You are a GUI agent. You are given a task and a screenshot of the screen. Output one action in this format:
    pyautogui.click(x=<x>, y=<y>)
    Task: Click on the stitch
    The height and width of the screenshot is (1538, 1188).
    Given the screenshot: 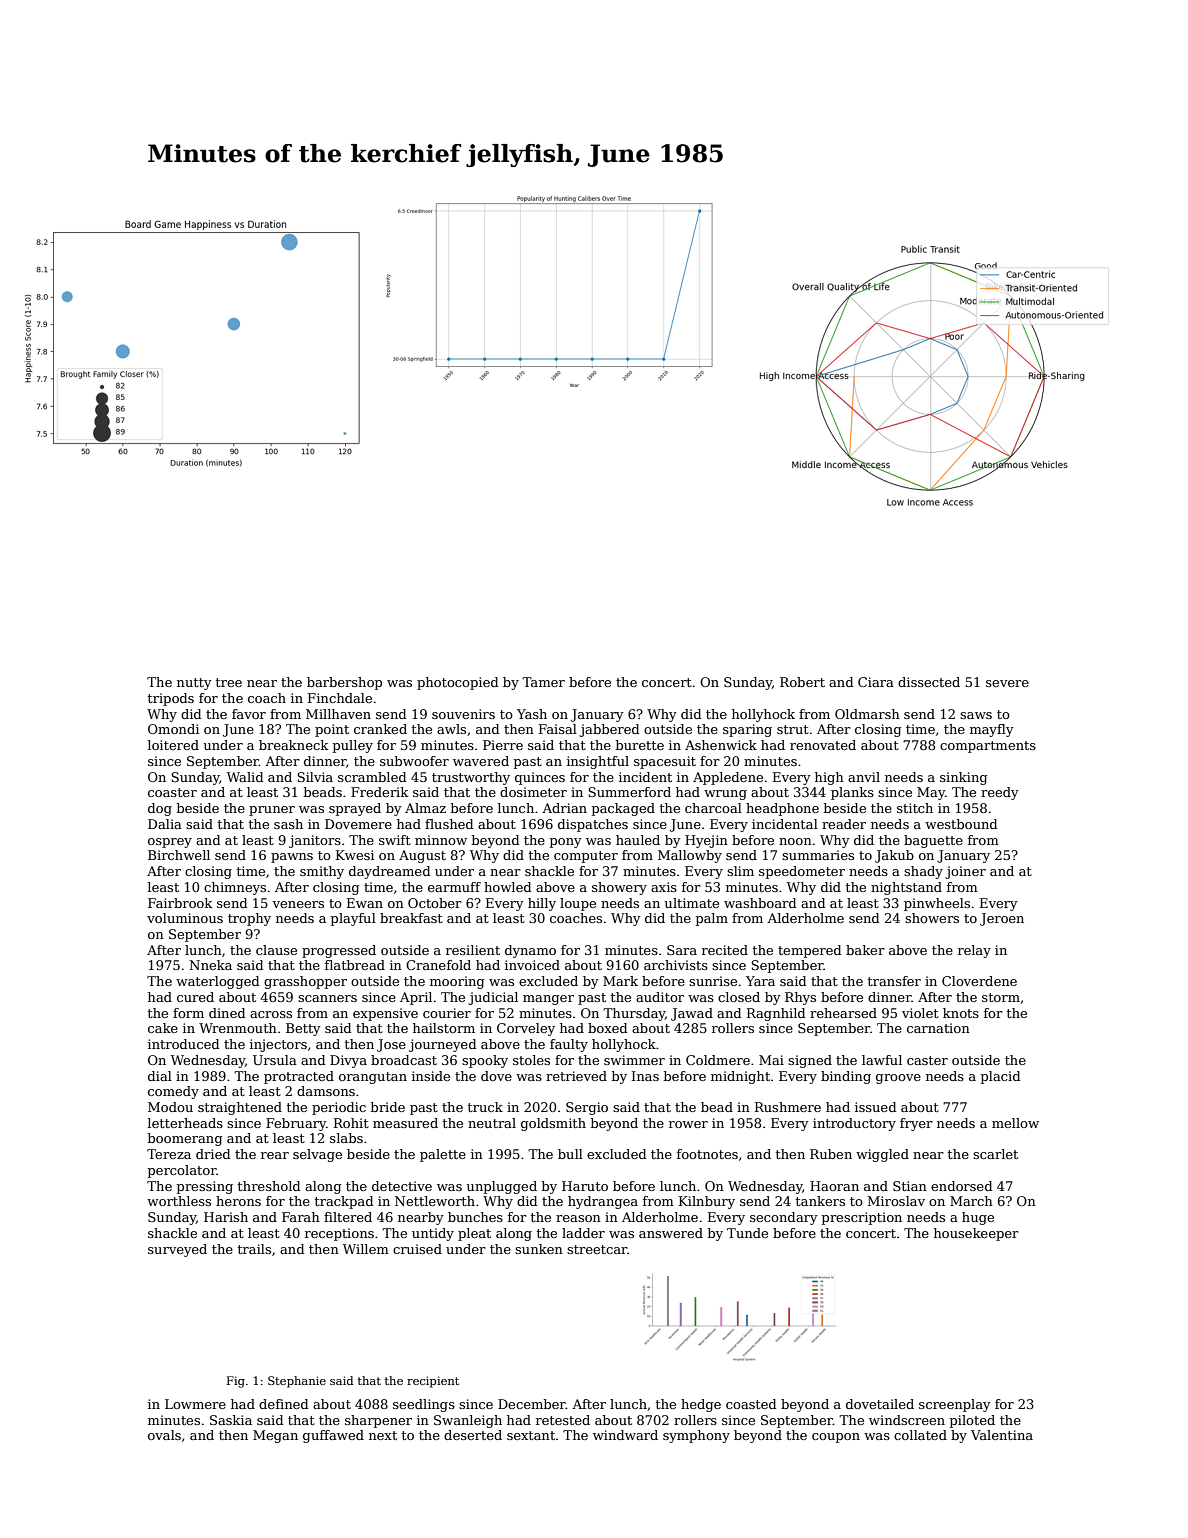 What is the action you would take?
    pyautogui.click(x=915, y=808)
